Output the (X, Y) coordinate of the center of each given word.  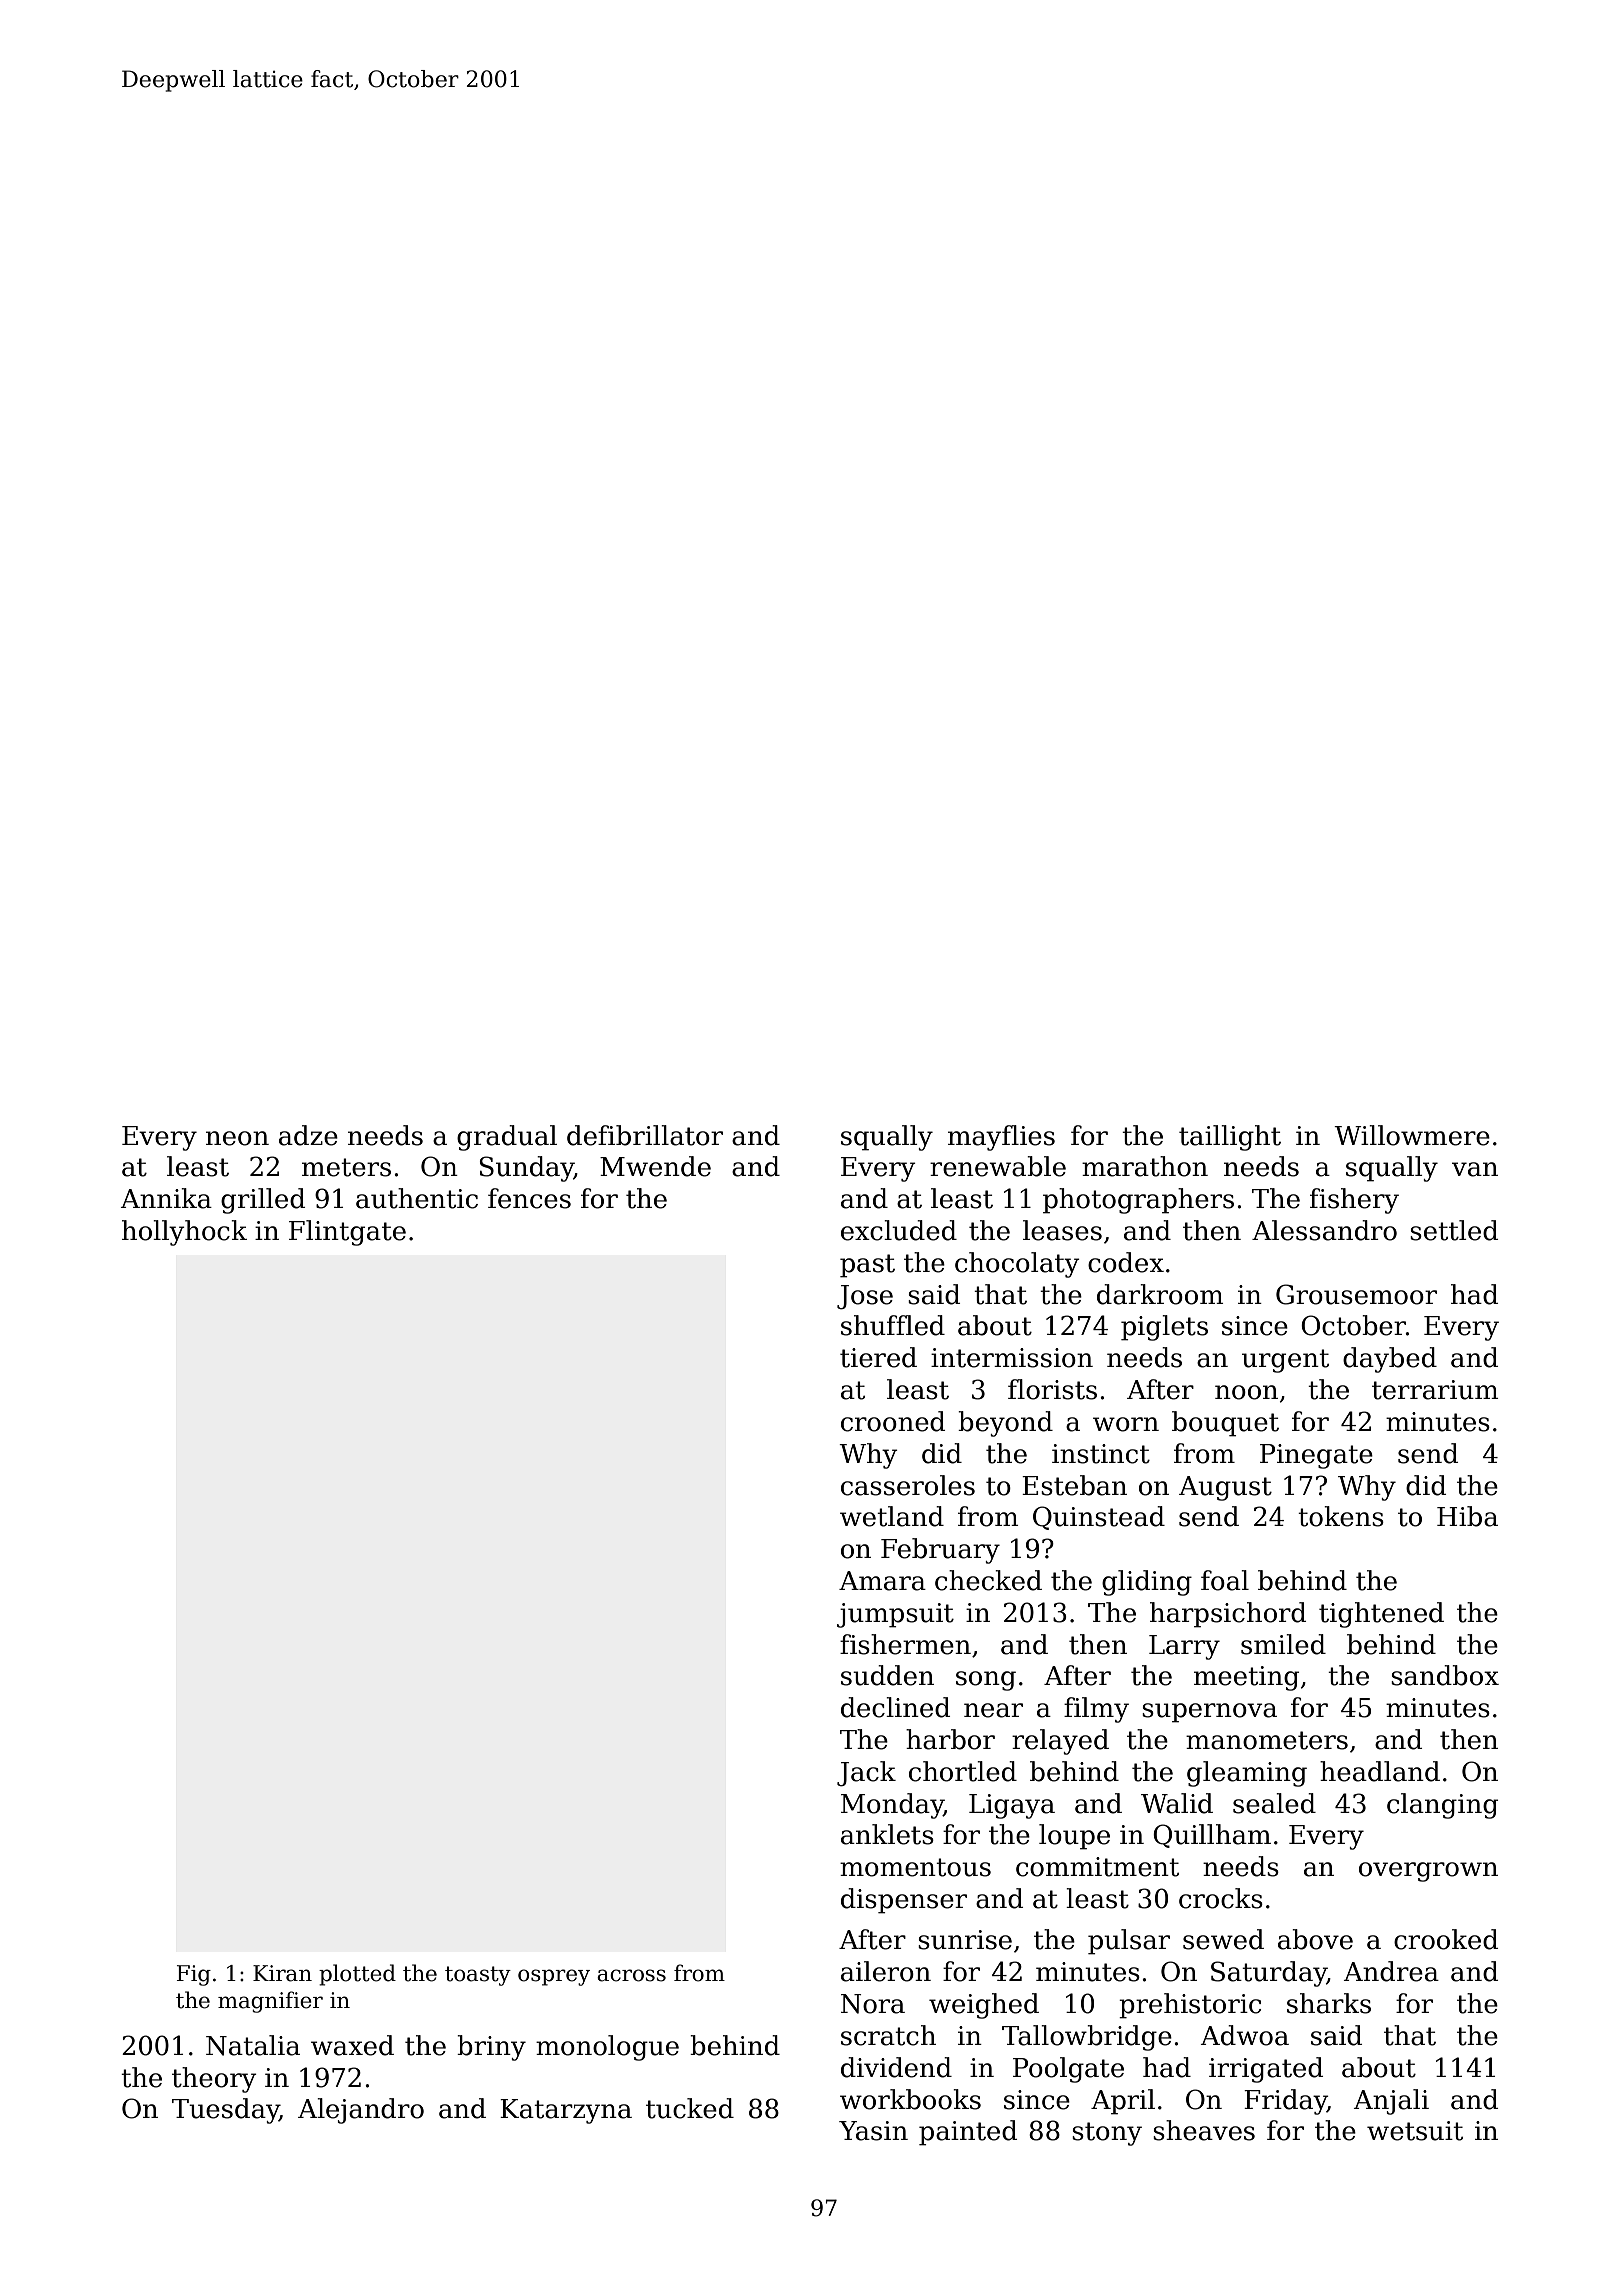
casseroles (908, 1485)
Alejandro (361, 2111)
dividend (896, 2067)
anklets (887, 1834)
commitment (1097, 1867)
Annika (166, 1198)
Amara (882, 1581)
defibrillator (645, 1135)
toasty (478, 1976)
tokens (1341, 1516)
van (1475, 1169)
